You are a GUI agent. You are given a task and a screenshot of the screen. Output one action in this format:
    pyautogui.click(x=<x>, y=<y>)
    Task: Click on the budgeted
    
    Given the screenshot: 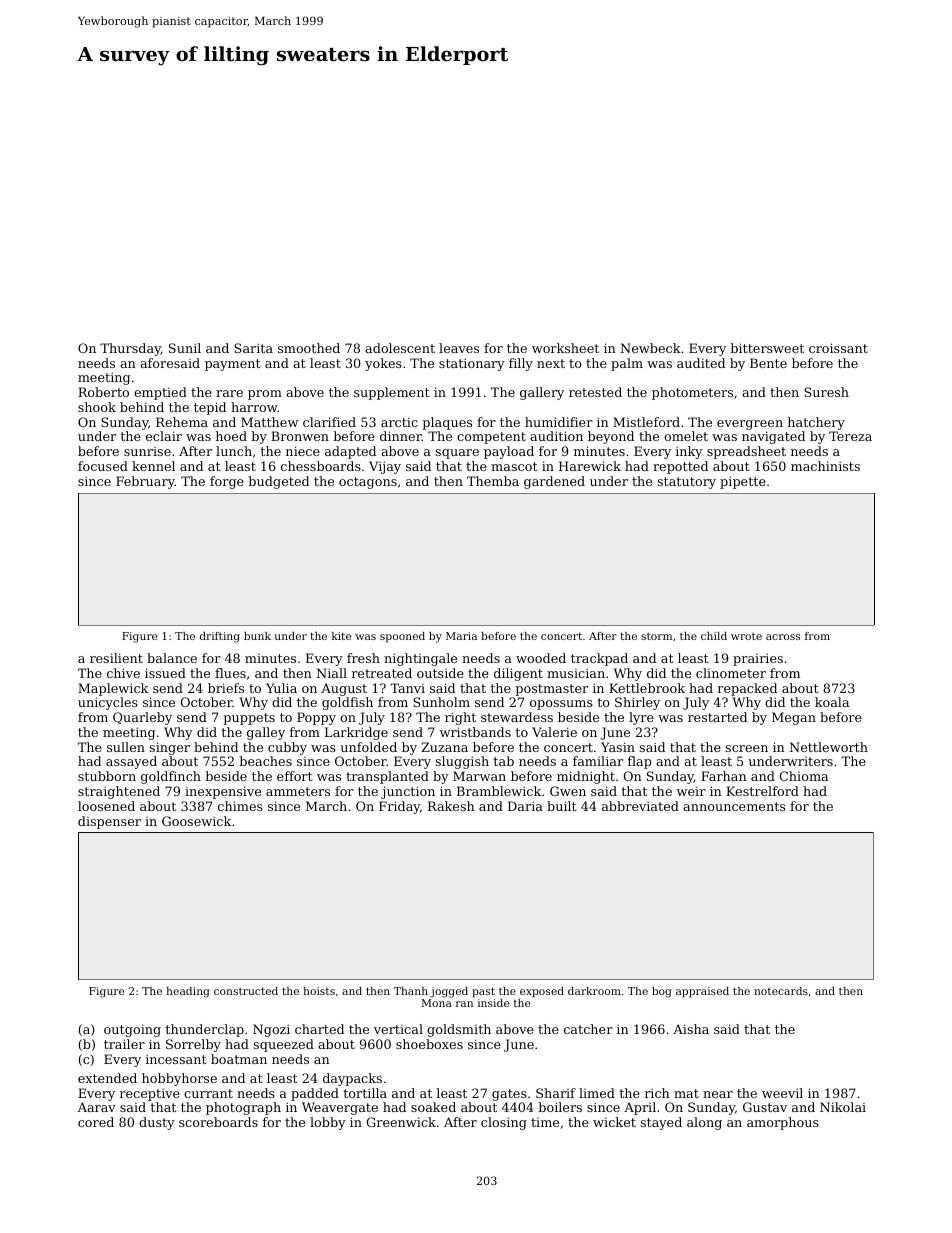 What is the action you would take?
    pyautogui.click(x=279, y=482)
